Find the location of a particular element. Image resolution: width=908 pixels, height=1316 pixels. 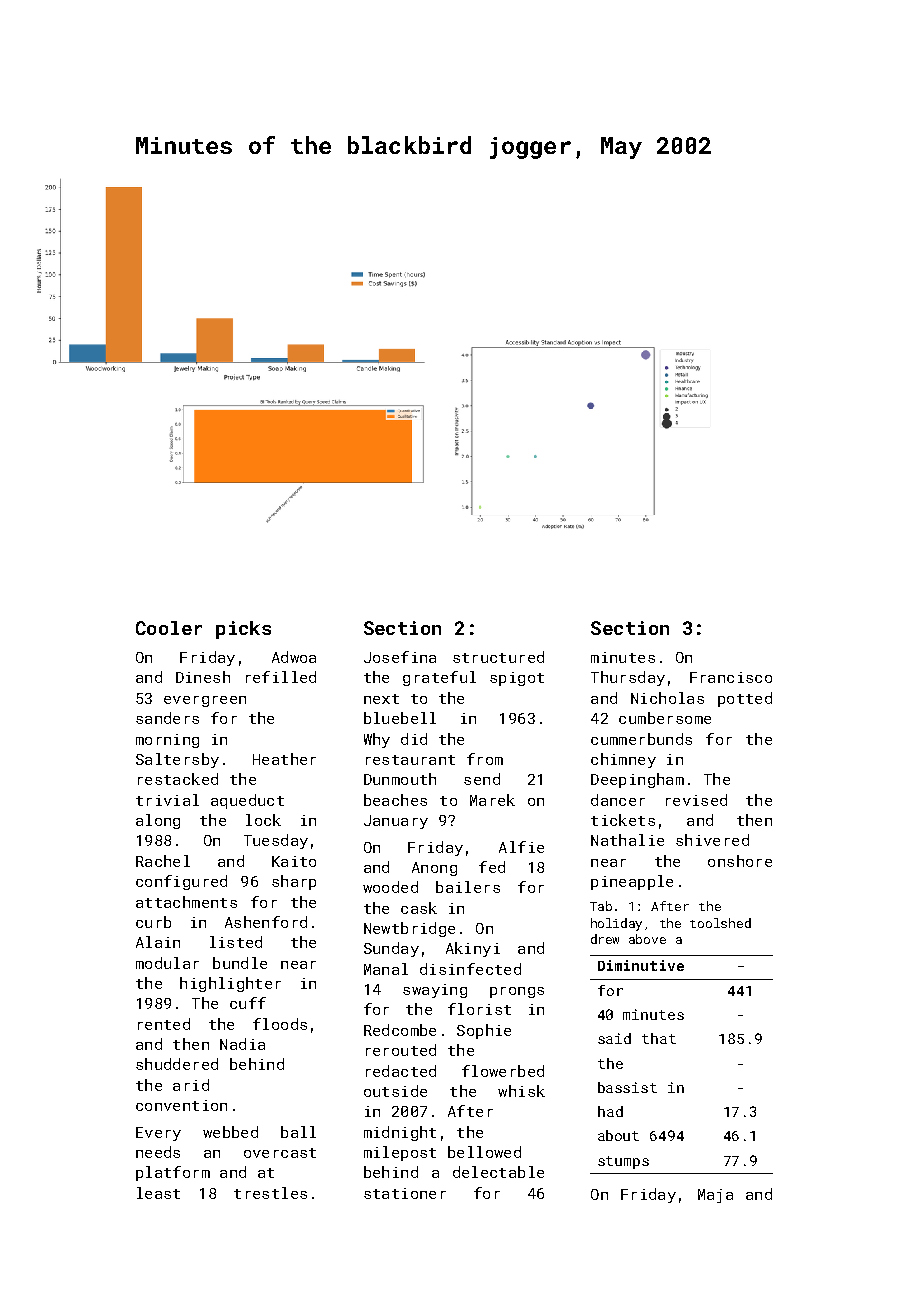

Why is located at coordinates (377, 740).
